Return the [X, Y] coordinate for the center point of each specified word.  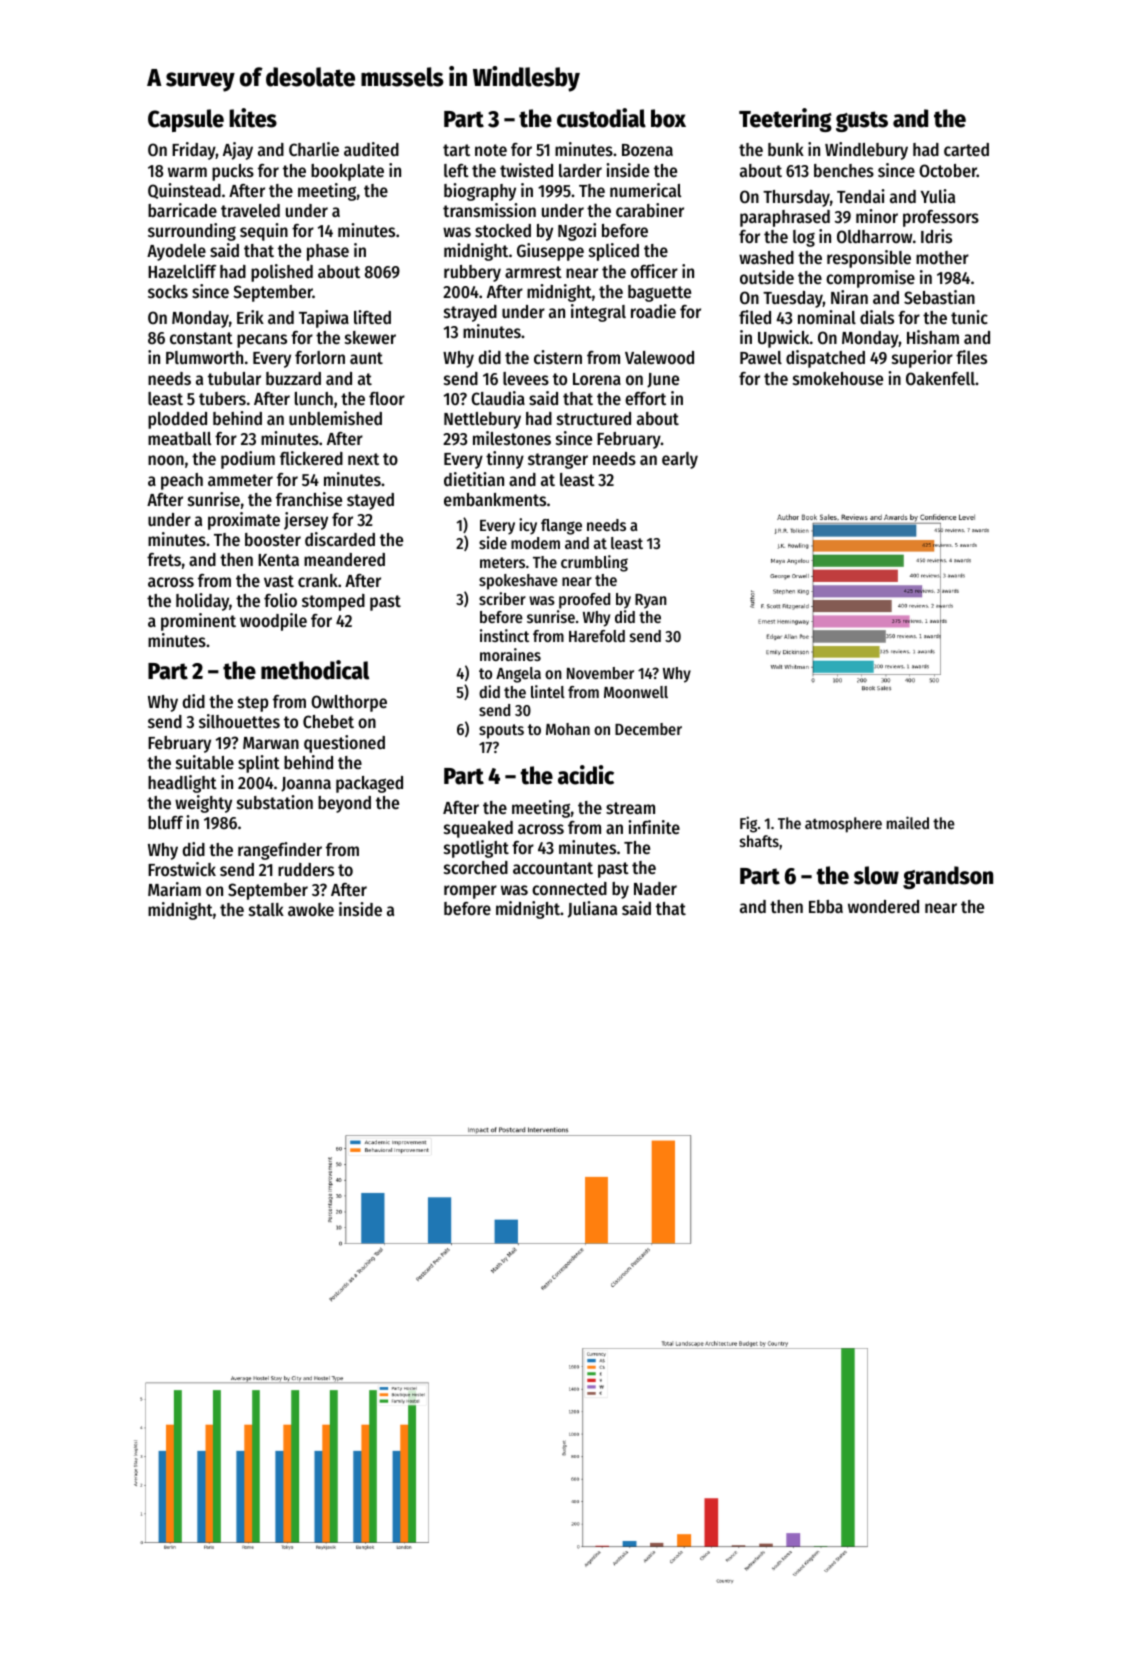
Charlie [314, 149]
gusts [862, 121]
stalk [266, 909]
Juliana [592, 909]
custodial [601, 118]
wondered [883, 906]
